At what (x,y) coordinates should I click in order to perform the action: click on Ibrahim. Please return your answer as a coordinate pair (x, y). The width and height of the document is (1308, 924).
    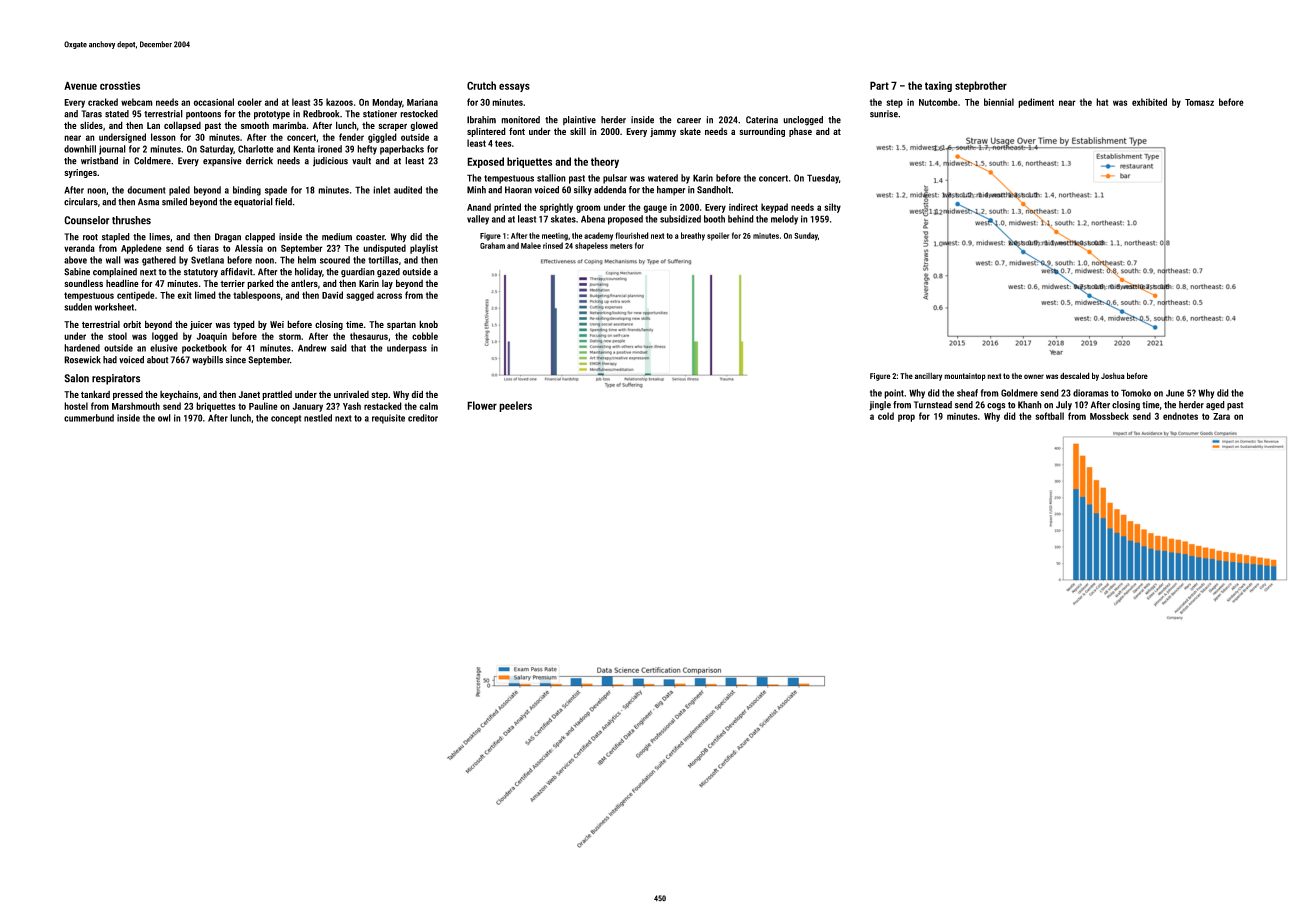
    Looking at the image, I should click on (481, 120).
